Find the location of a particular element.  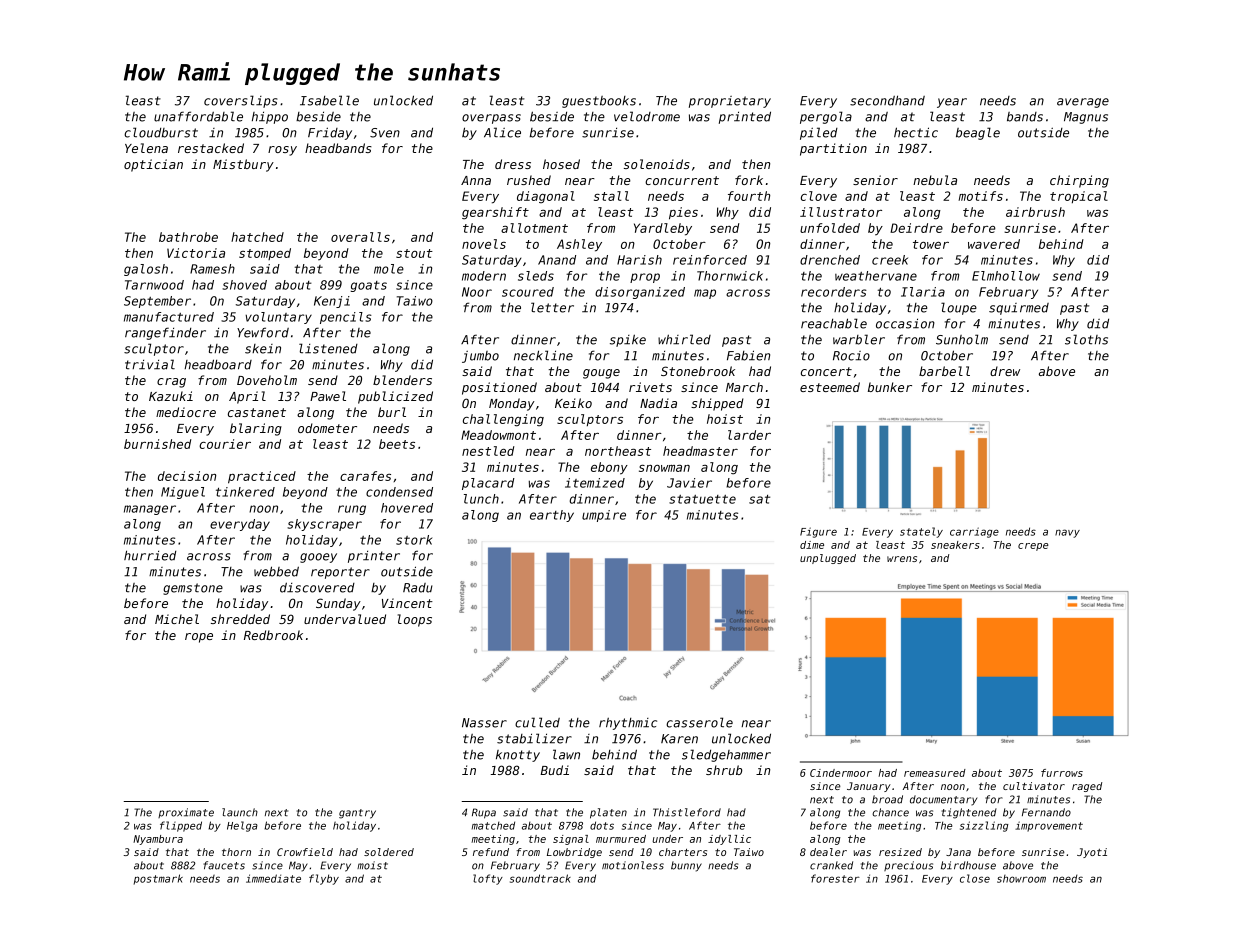

gooey is located at coordinates (318, 558).
